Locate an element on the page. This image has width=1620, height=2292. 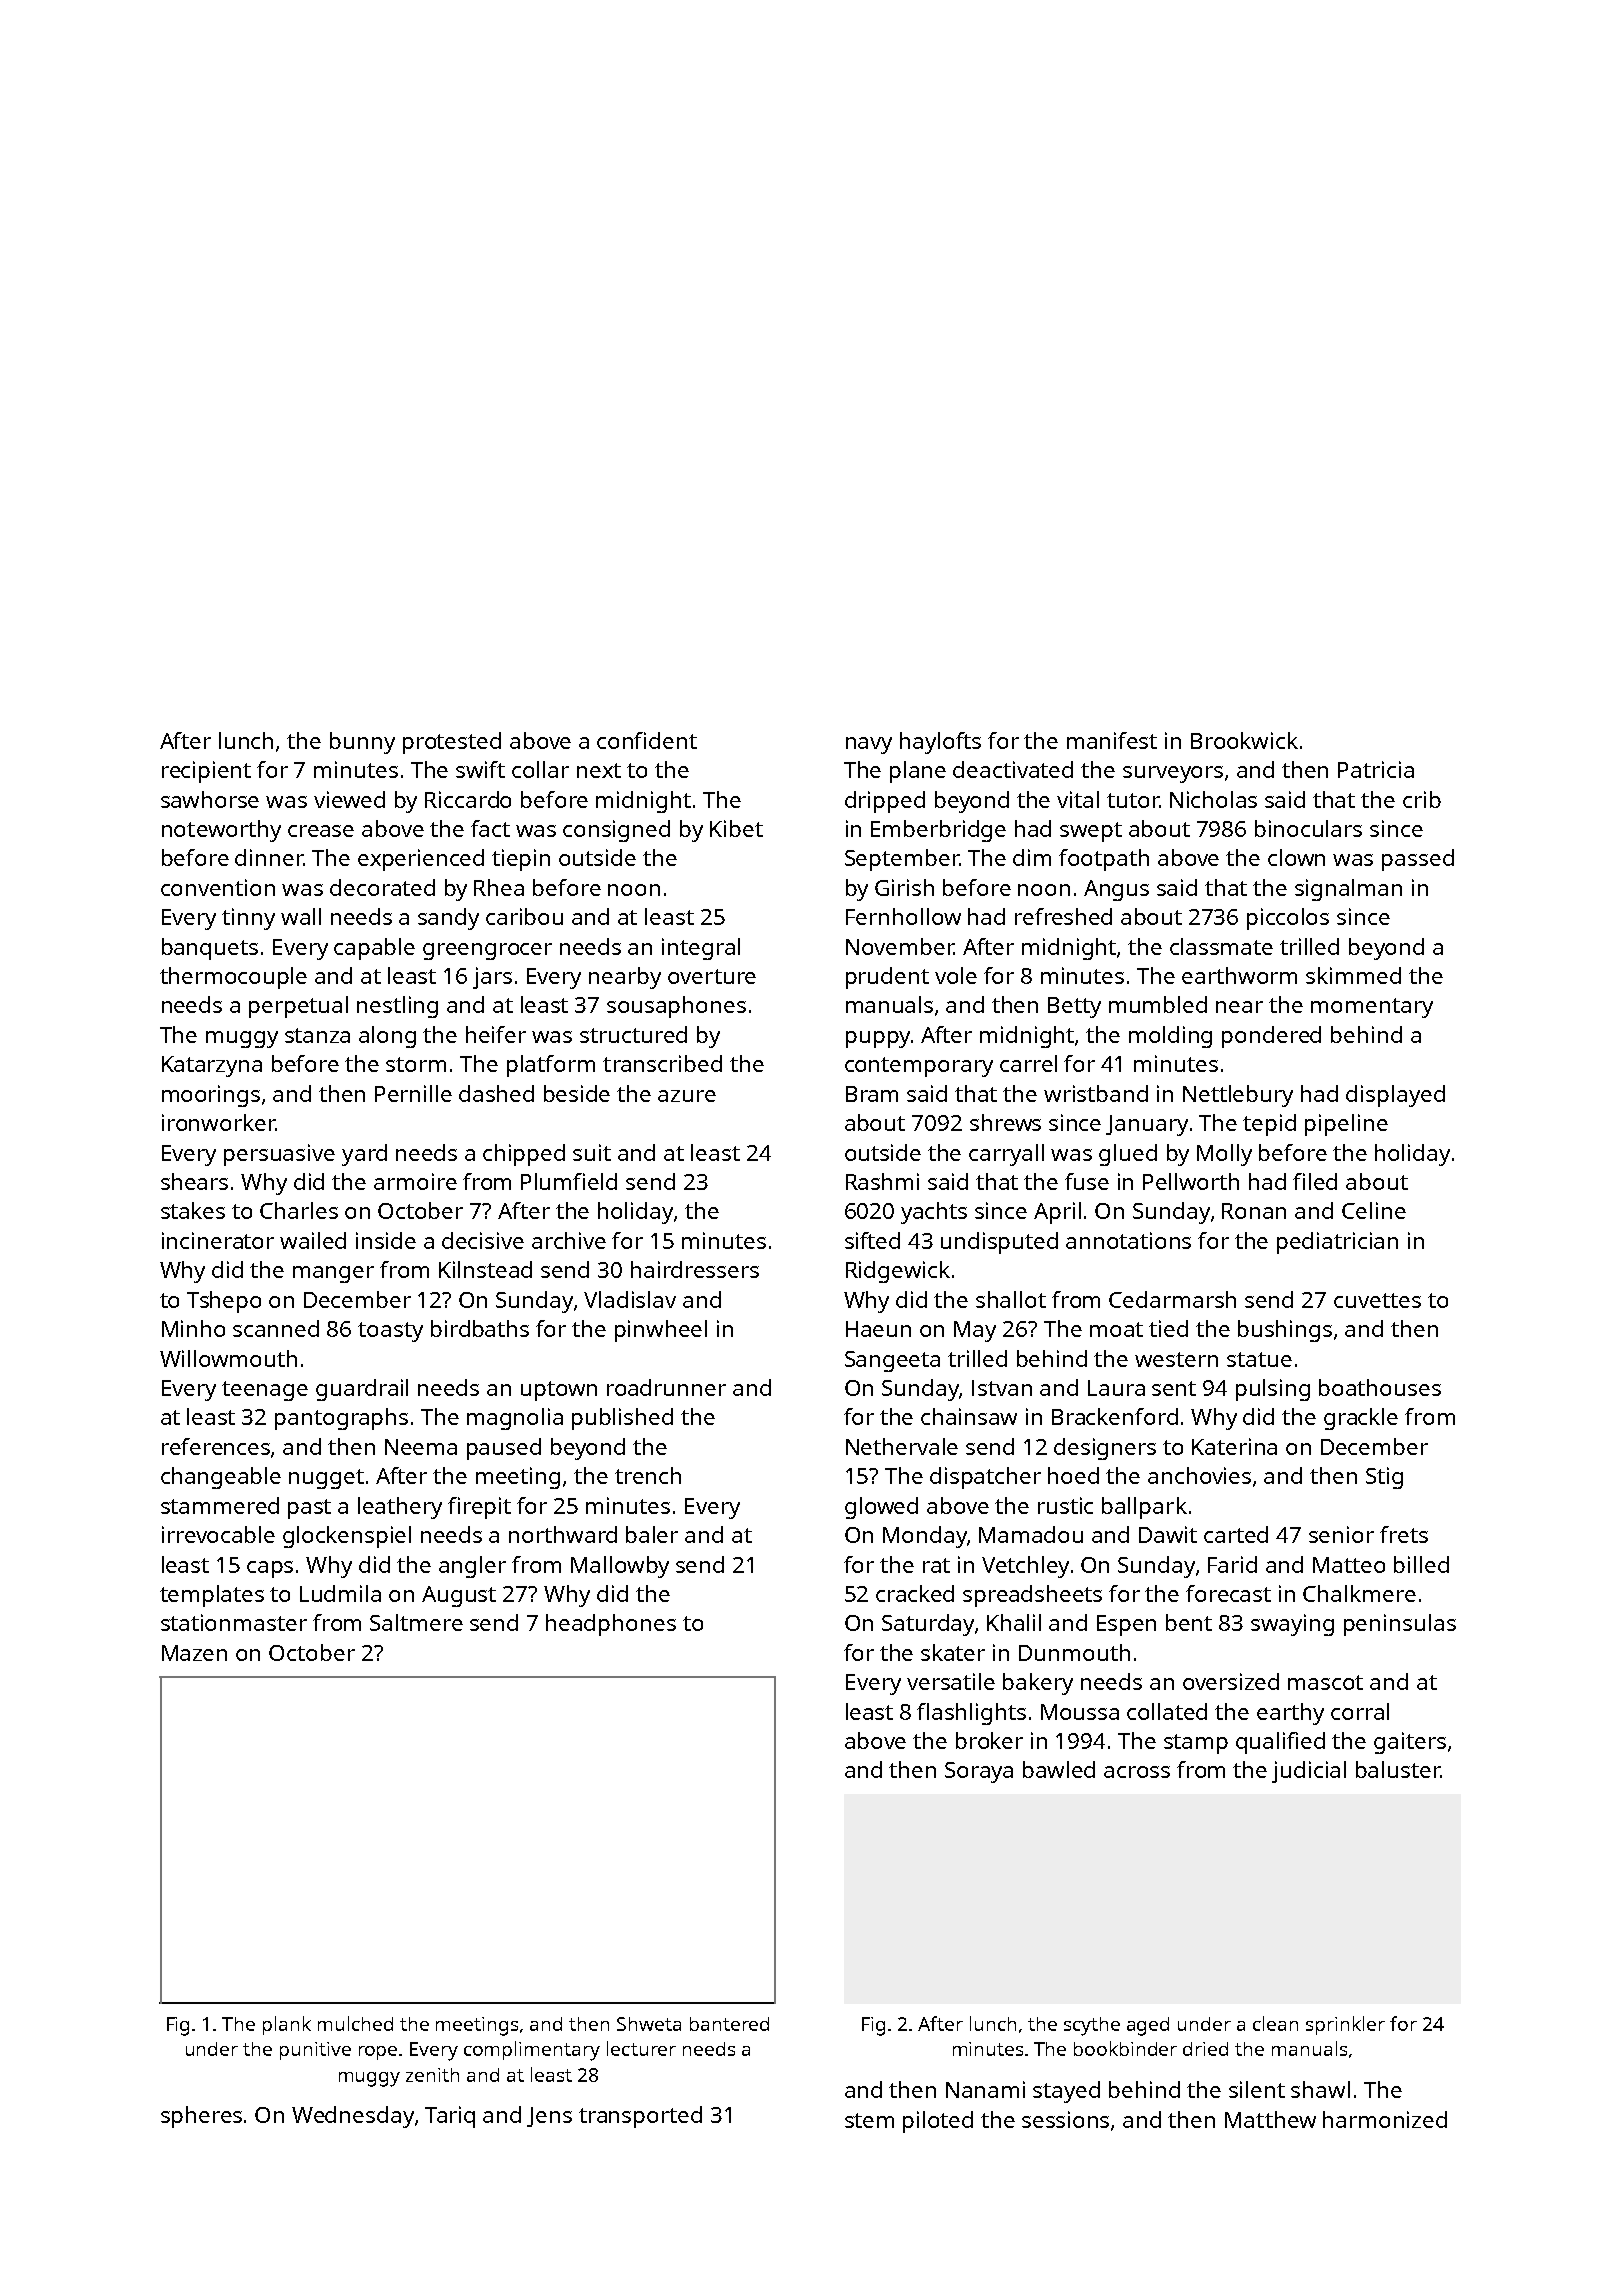
scythe is located at coordinates (1092, 2026).
